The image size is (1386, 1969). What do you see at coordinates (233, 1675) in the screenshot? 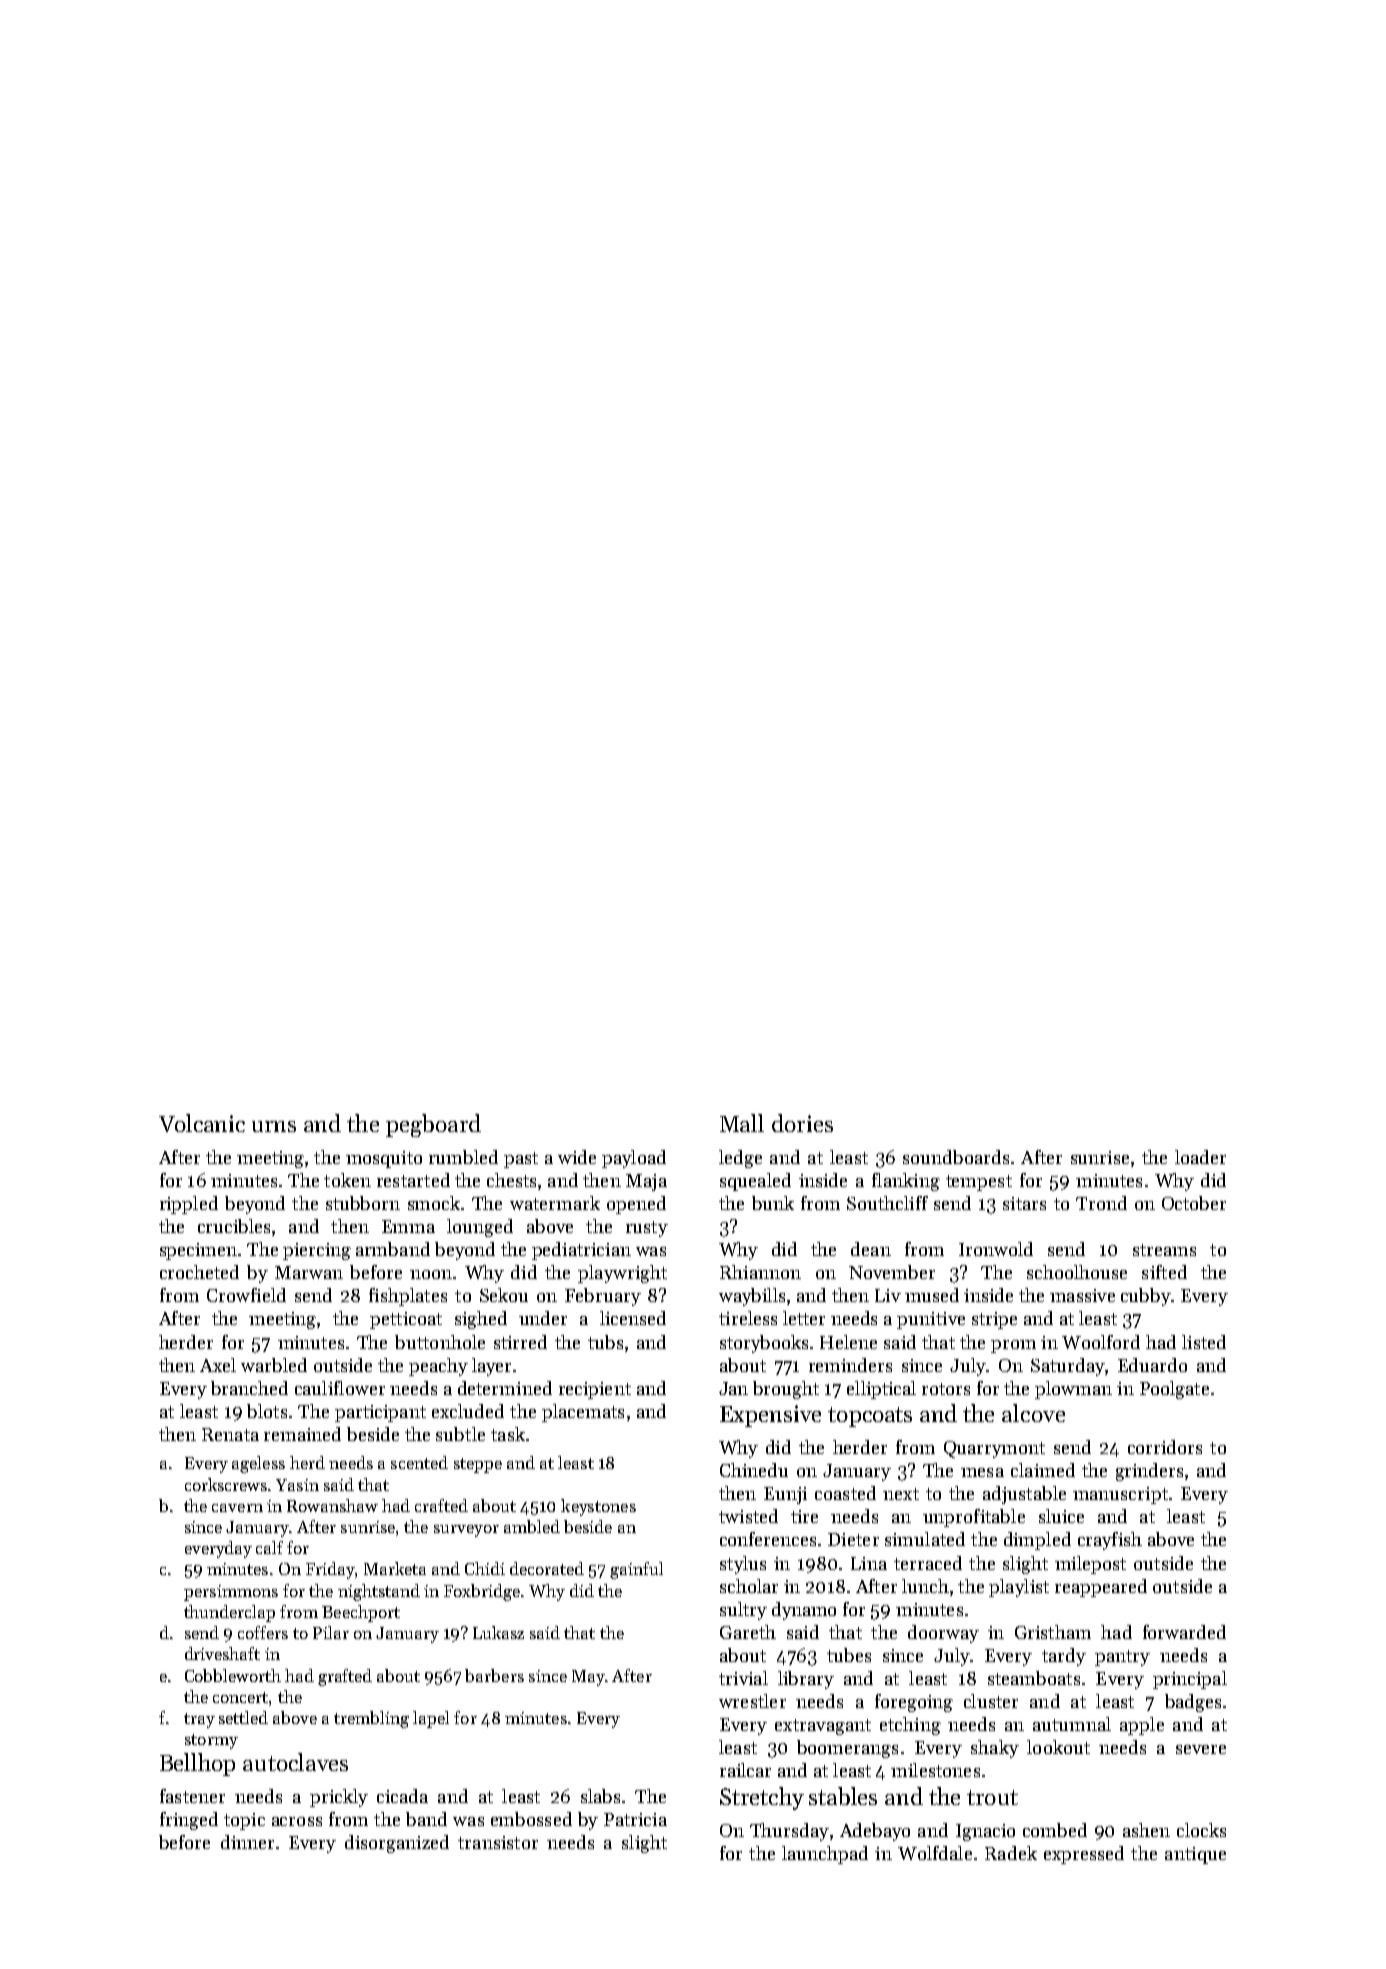
I see `Cobbleworth` at bounding box center [233, 1675].
